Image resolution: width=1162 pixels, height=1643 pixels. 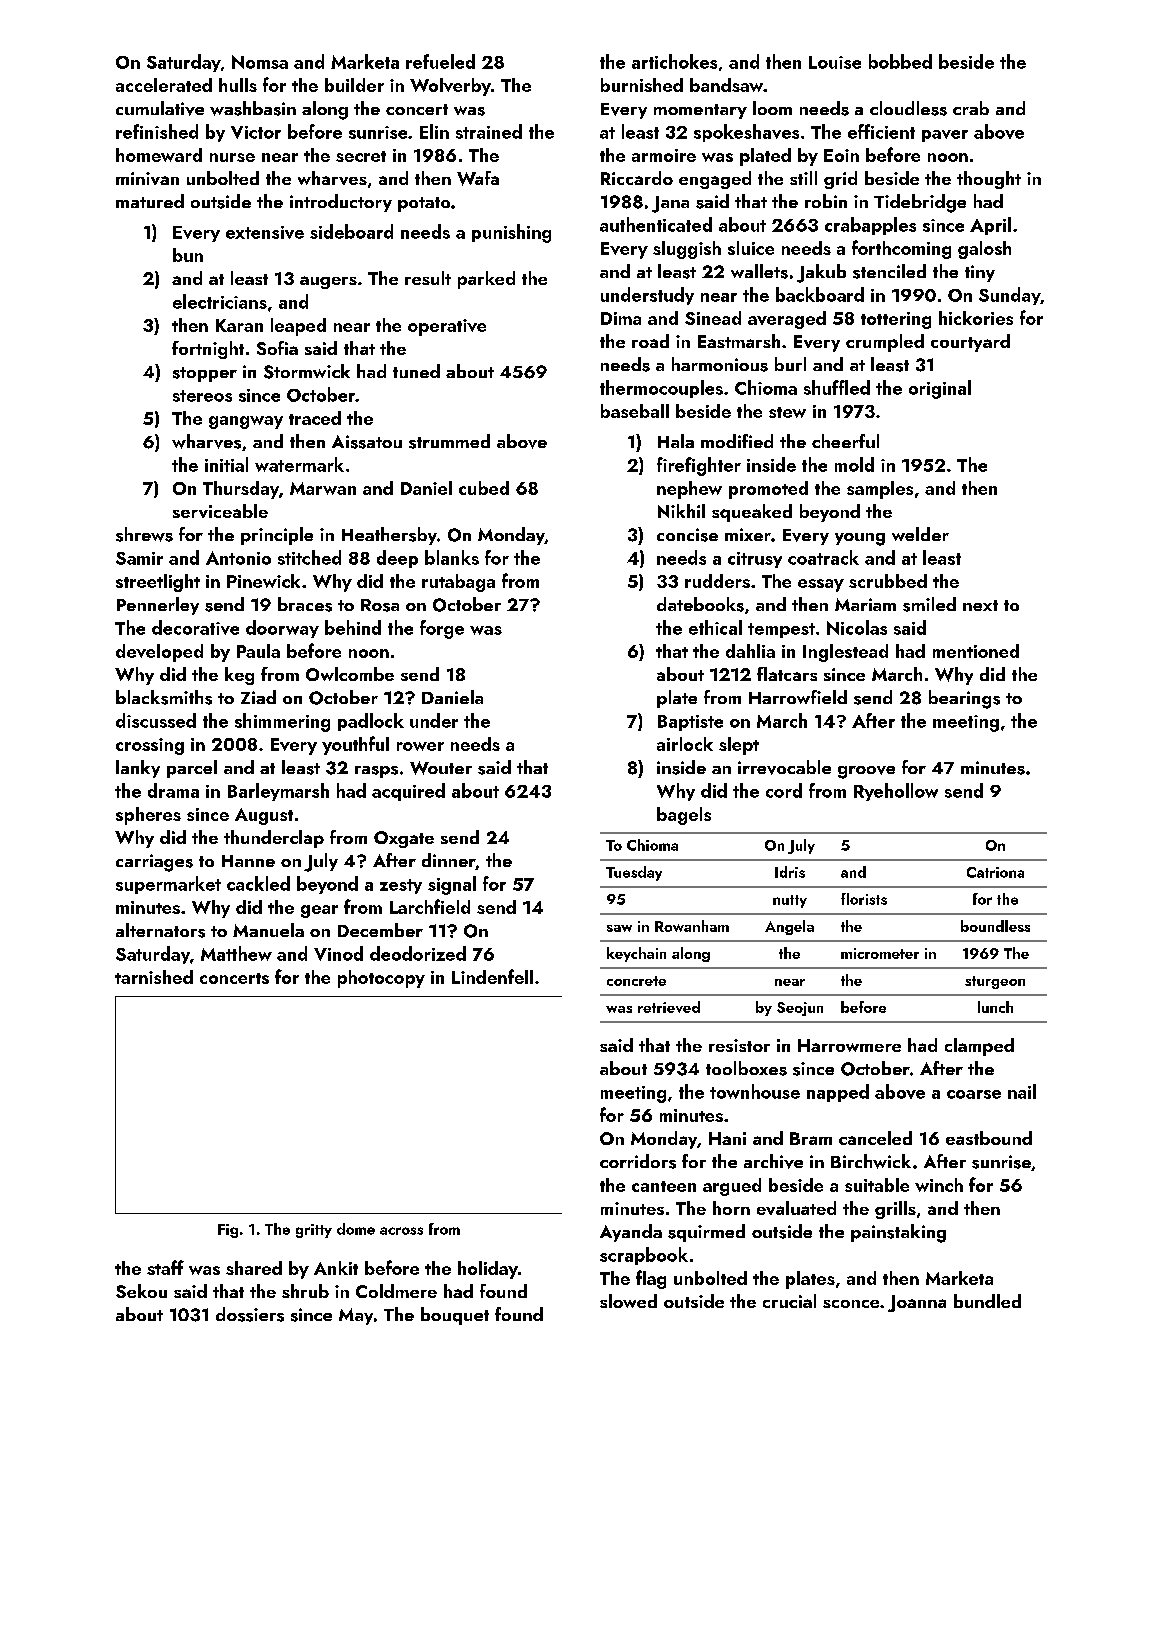 I want to click on bearings, so click(x=964, y=699).
